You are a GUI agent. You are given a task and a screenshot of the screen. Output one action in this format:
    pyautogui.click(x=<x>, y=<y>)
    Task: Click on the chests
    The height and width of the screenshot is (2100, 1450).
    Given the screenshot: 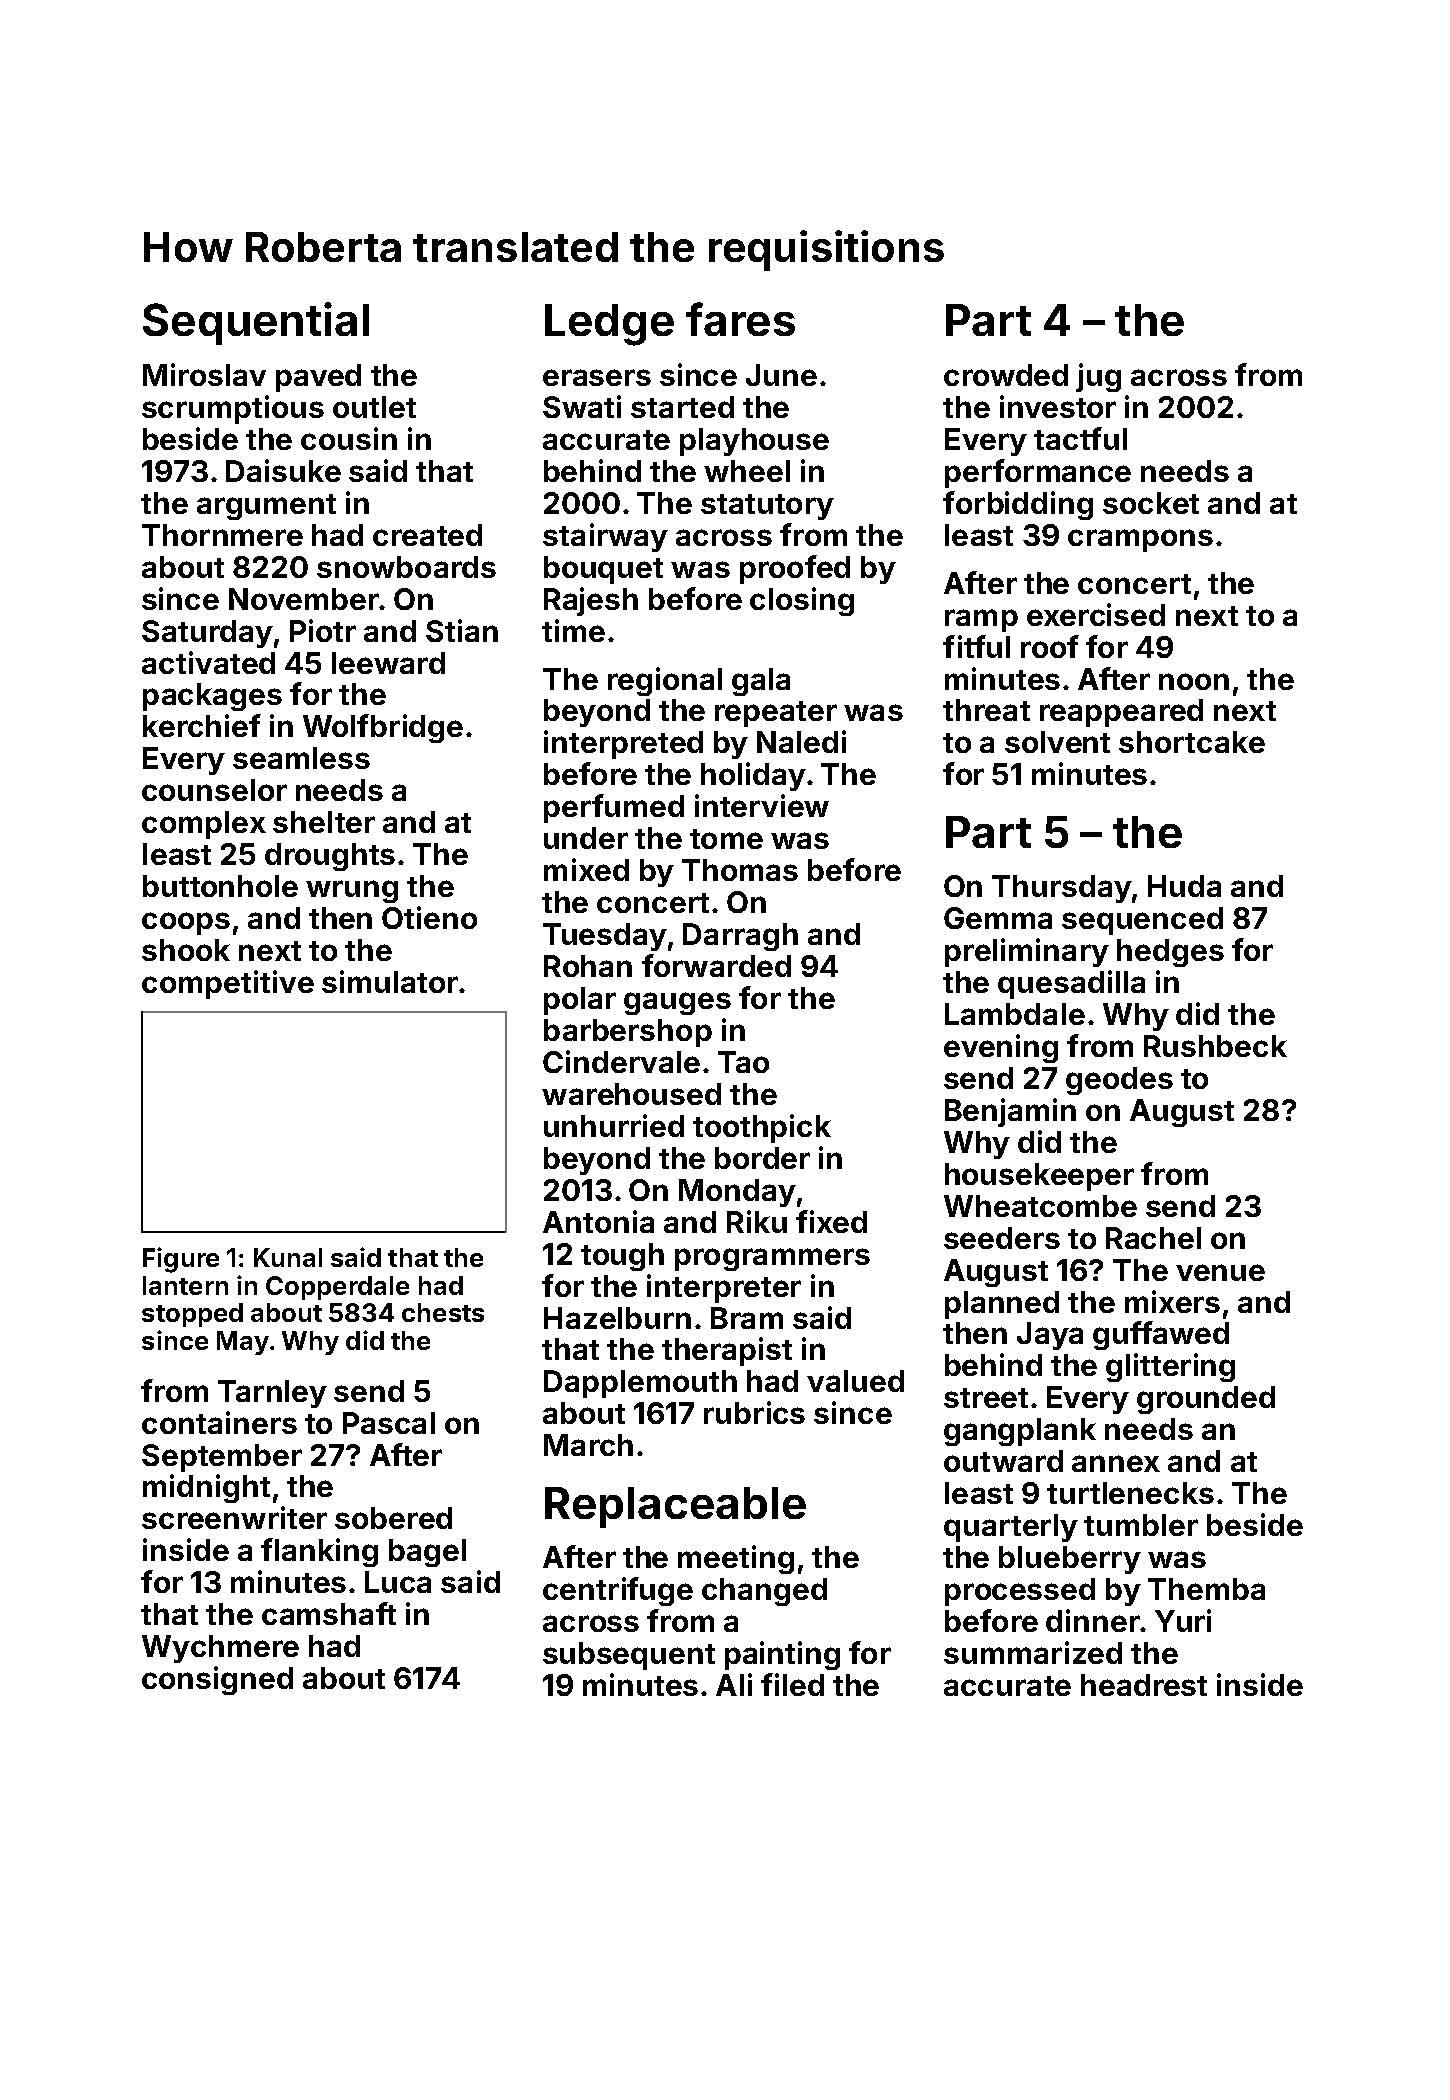 What is the action you would take?
    pyautogui.click(x=443, y=1312)
